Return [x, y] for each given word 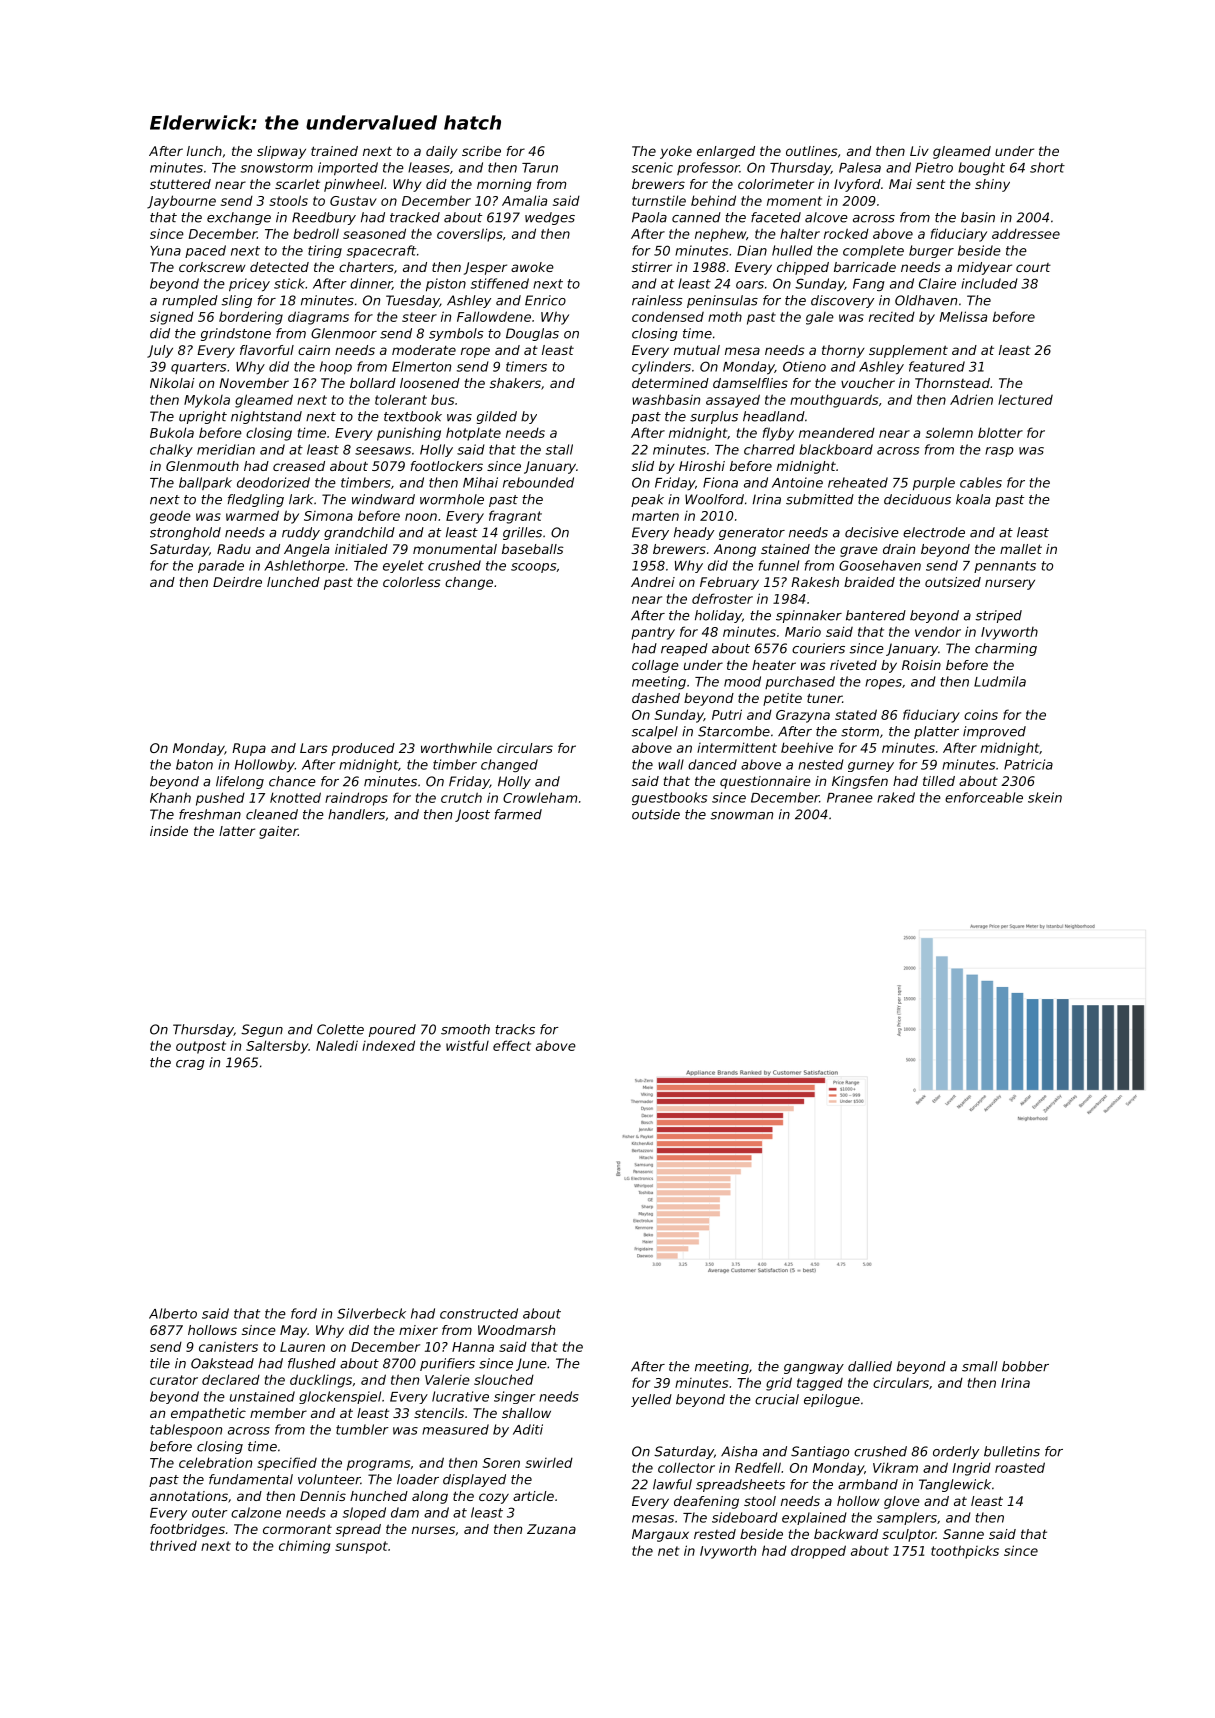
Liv [919, 151]
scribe [481, 151]
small [979, 1366]
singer [515, 1397]
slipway [281, 152]
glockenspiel [340, 1397]
